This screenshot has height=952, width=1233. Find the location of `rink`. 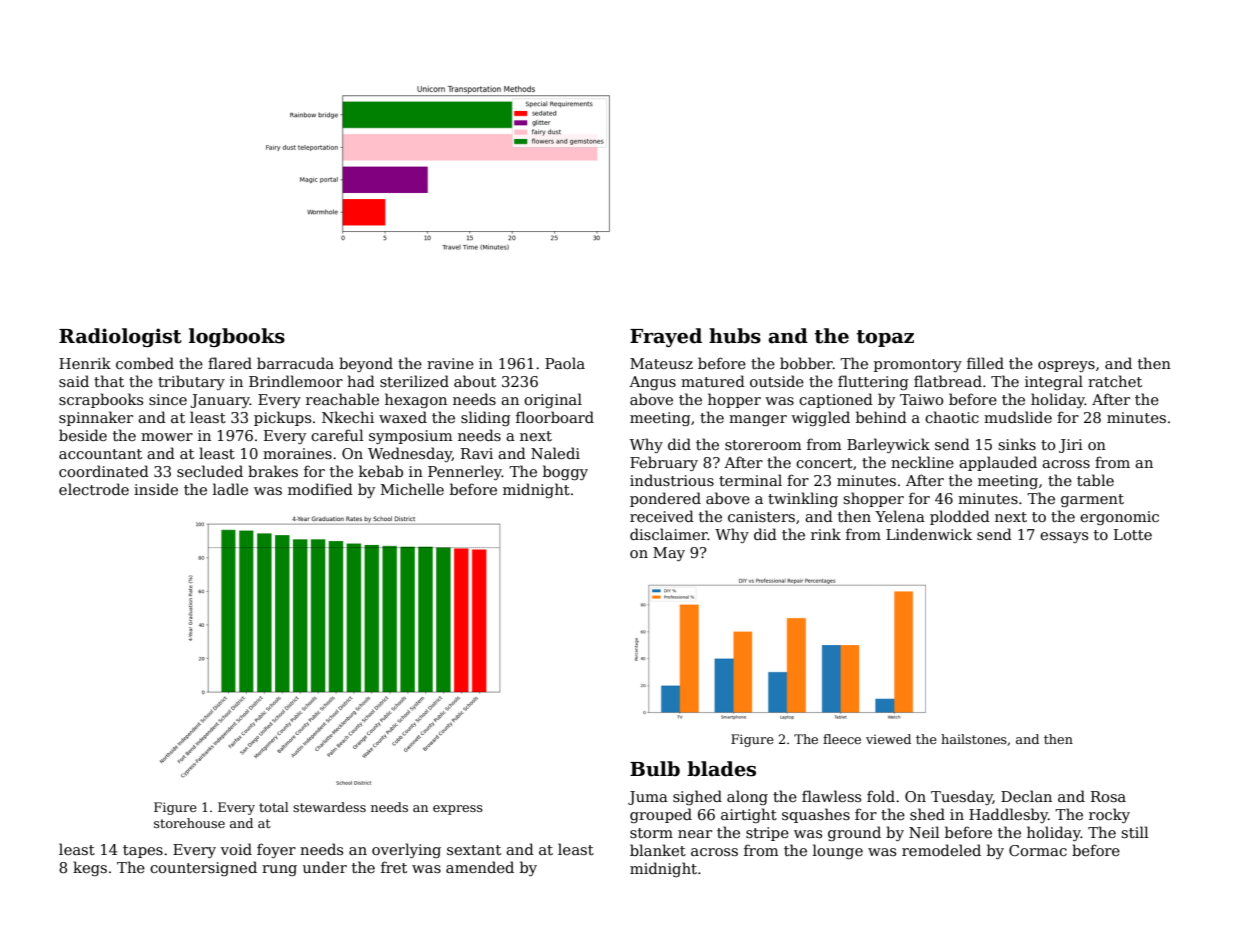

rink is located at coordinates (826, 534).
